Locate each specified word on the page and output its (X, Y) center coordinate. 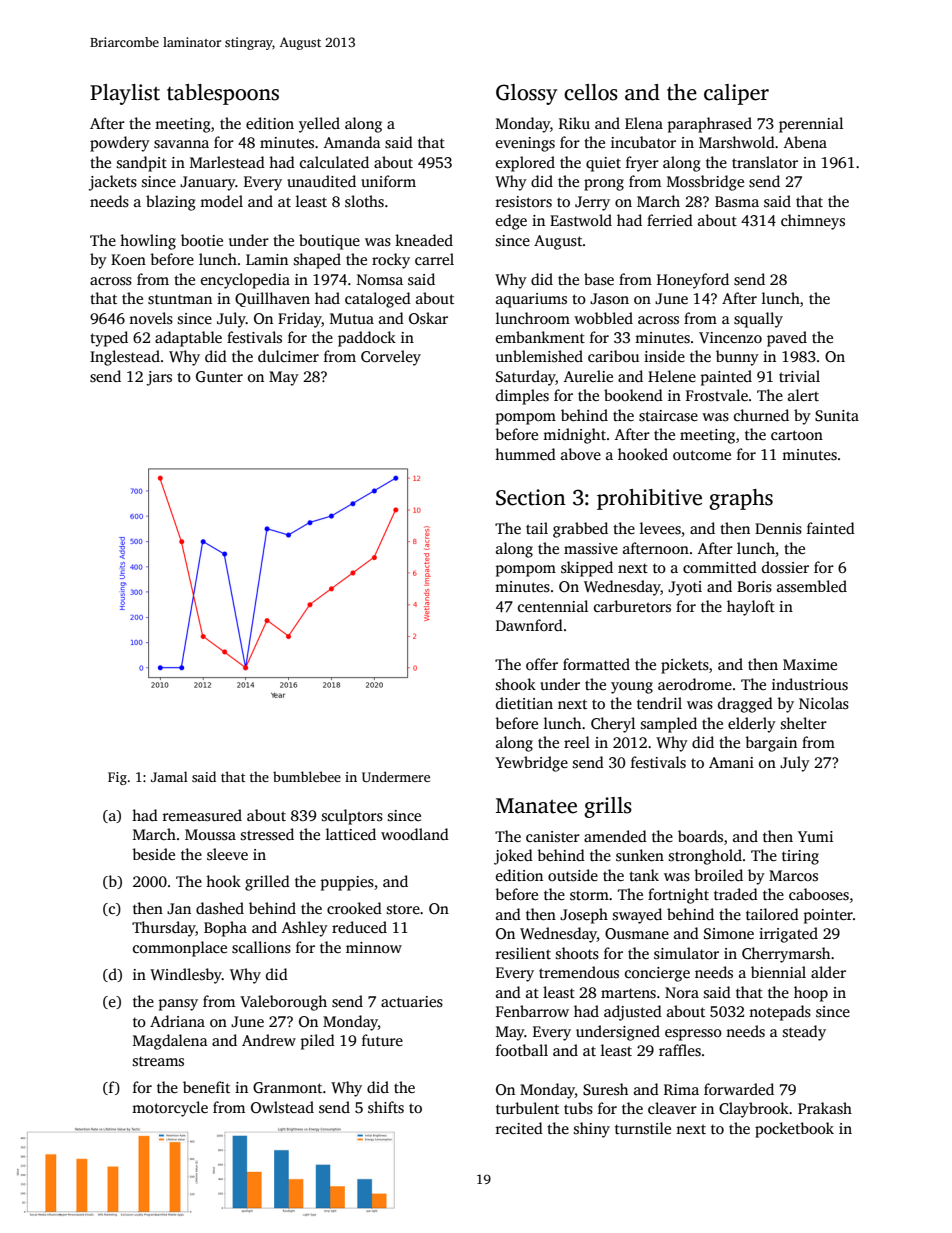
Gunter (219, 377)
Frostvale (717, 395)
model (221, 201)
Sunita (837, 416)
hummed (525, 454)
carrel (434, 259)
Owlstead (282, 1107)
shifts (386, 1107)
